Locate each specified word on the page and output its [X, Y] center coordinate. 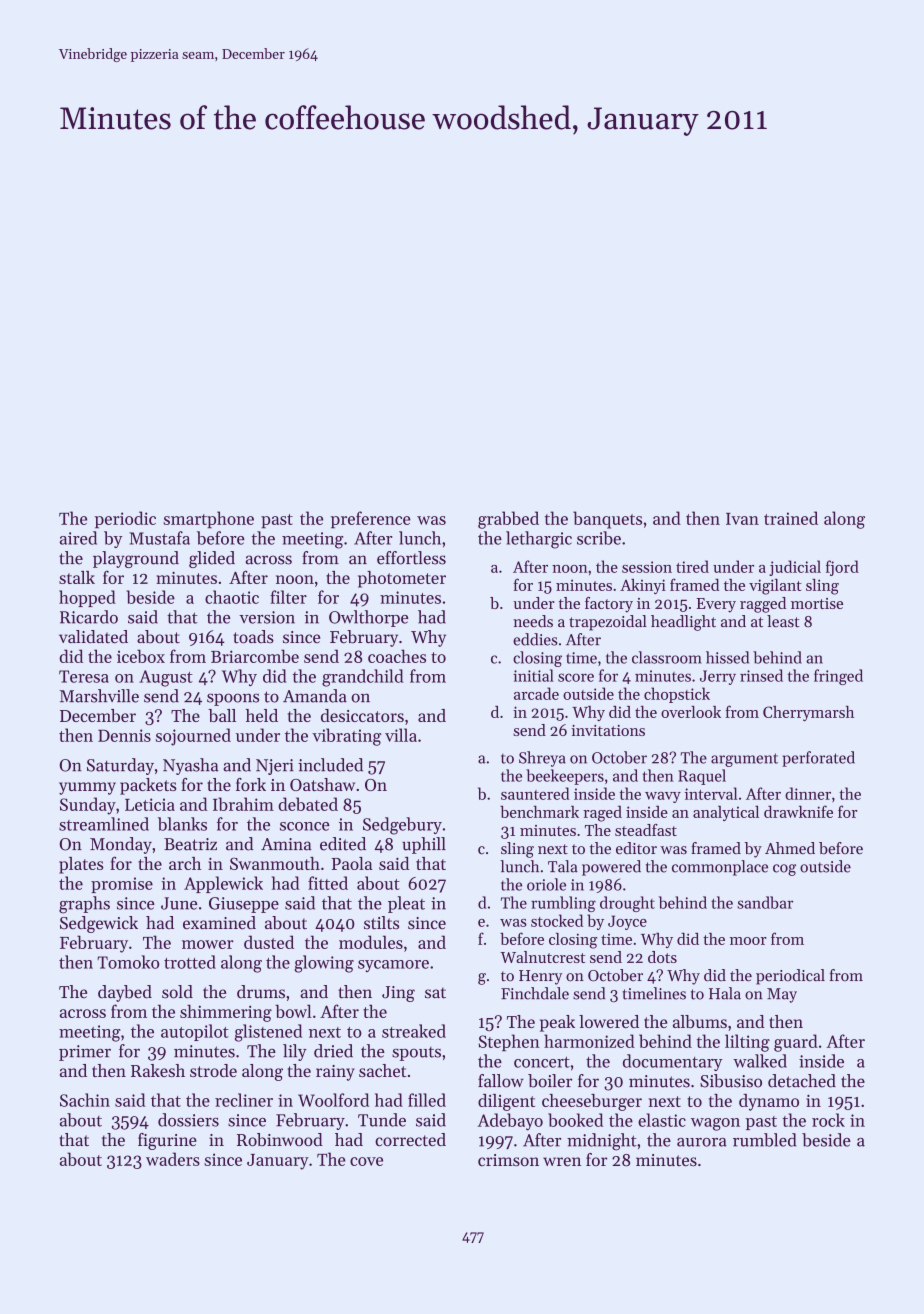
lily [295, 1052]
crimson [508, 1160]
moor [748, 941]
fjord [842, 568]
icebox [141, 656]
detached [802, 1081]
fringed [838, 677]
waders [173, 1159]
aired [78, 538]
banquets [607, 520]
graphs [84, 905]
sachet [382, 1070]
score [576, 677]
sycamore [393, 966]
